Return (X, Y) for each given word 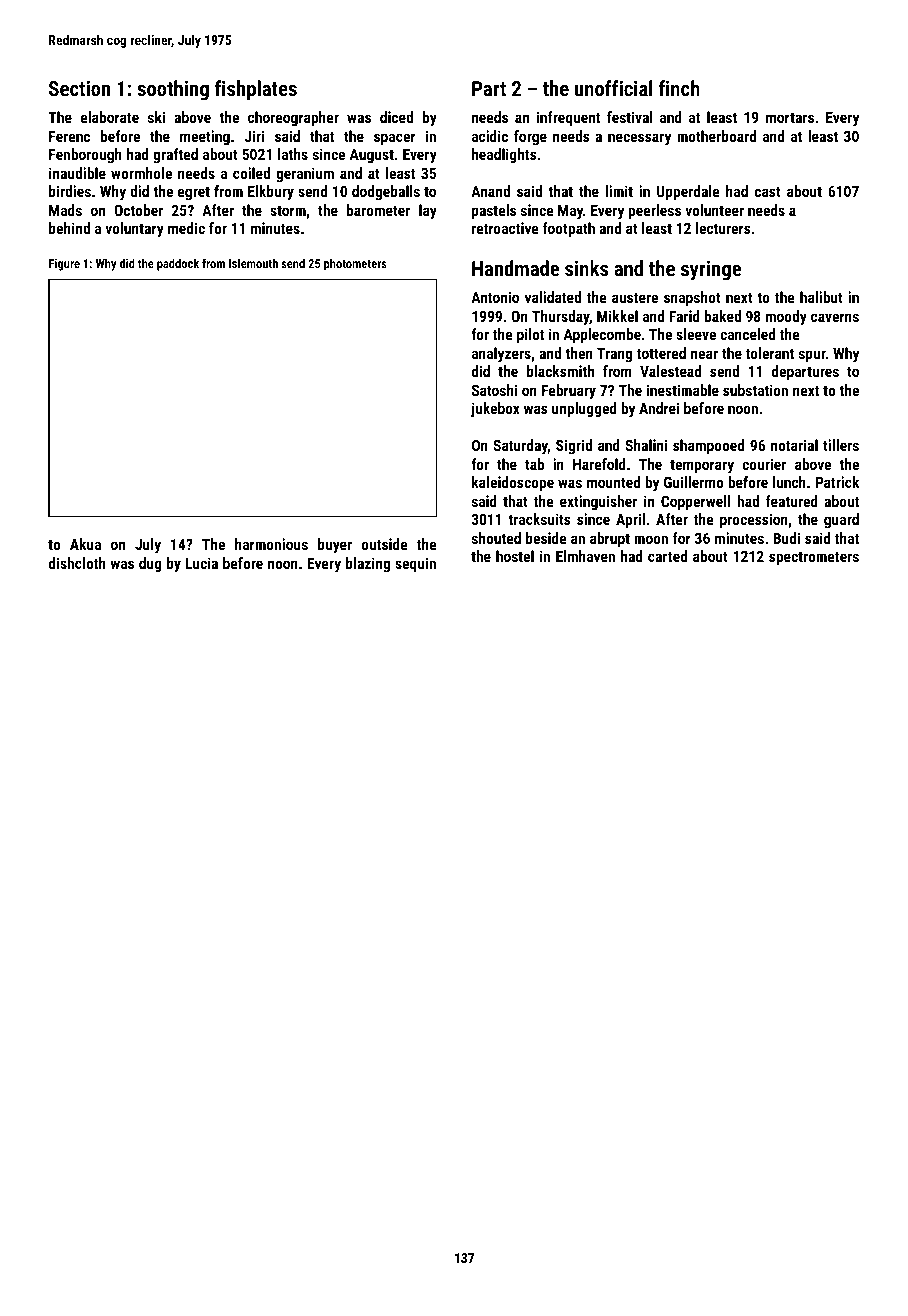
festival (630, 117)
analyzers (501, 355)
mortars (790, 117)
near (704, 354)
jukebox (495, 410)
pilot (530, 335)
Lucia (202, 563)
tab (534, 464)
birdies (70, 191)
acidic (490, 136)
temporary (702, 466)
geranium (305, 174)
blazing (368, 564)
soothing (173, 90)
